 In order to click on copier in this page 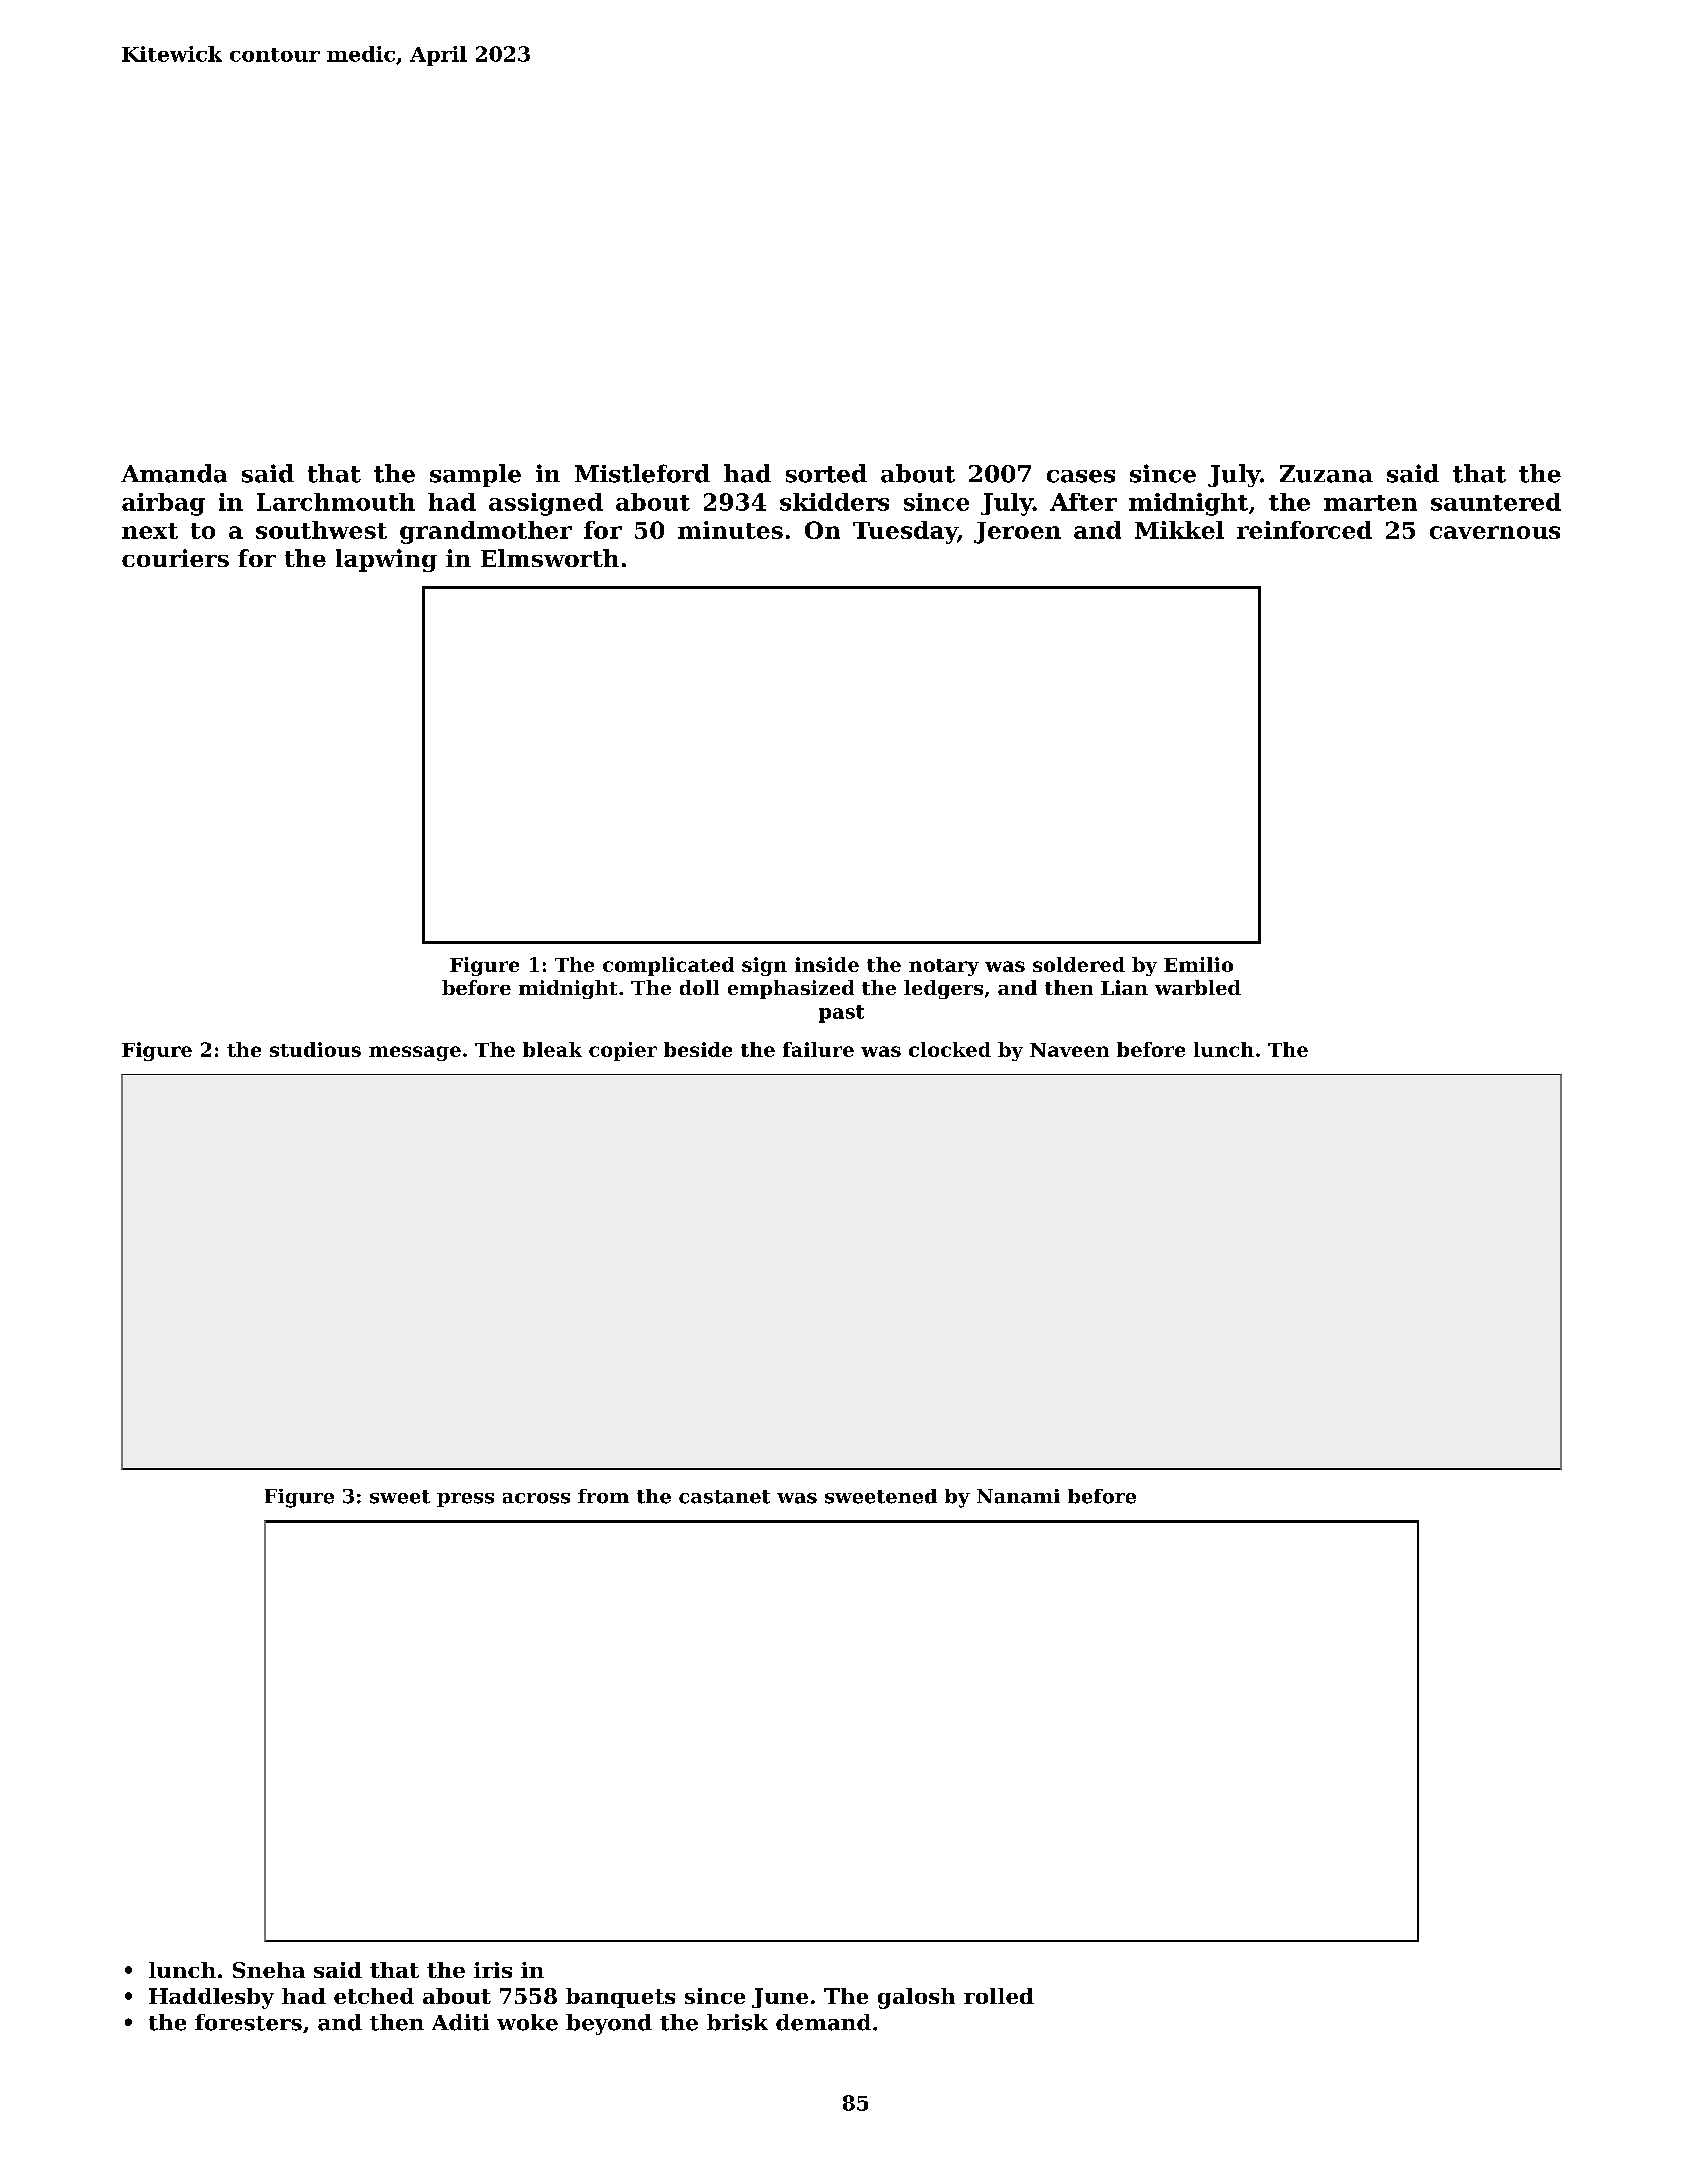, I will do `click(623, 1051)`.
